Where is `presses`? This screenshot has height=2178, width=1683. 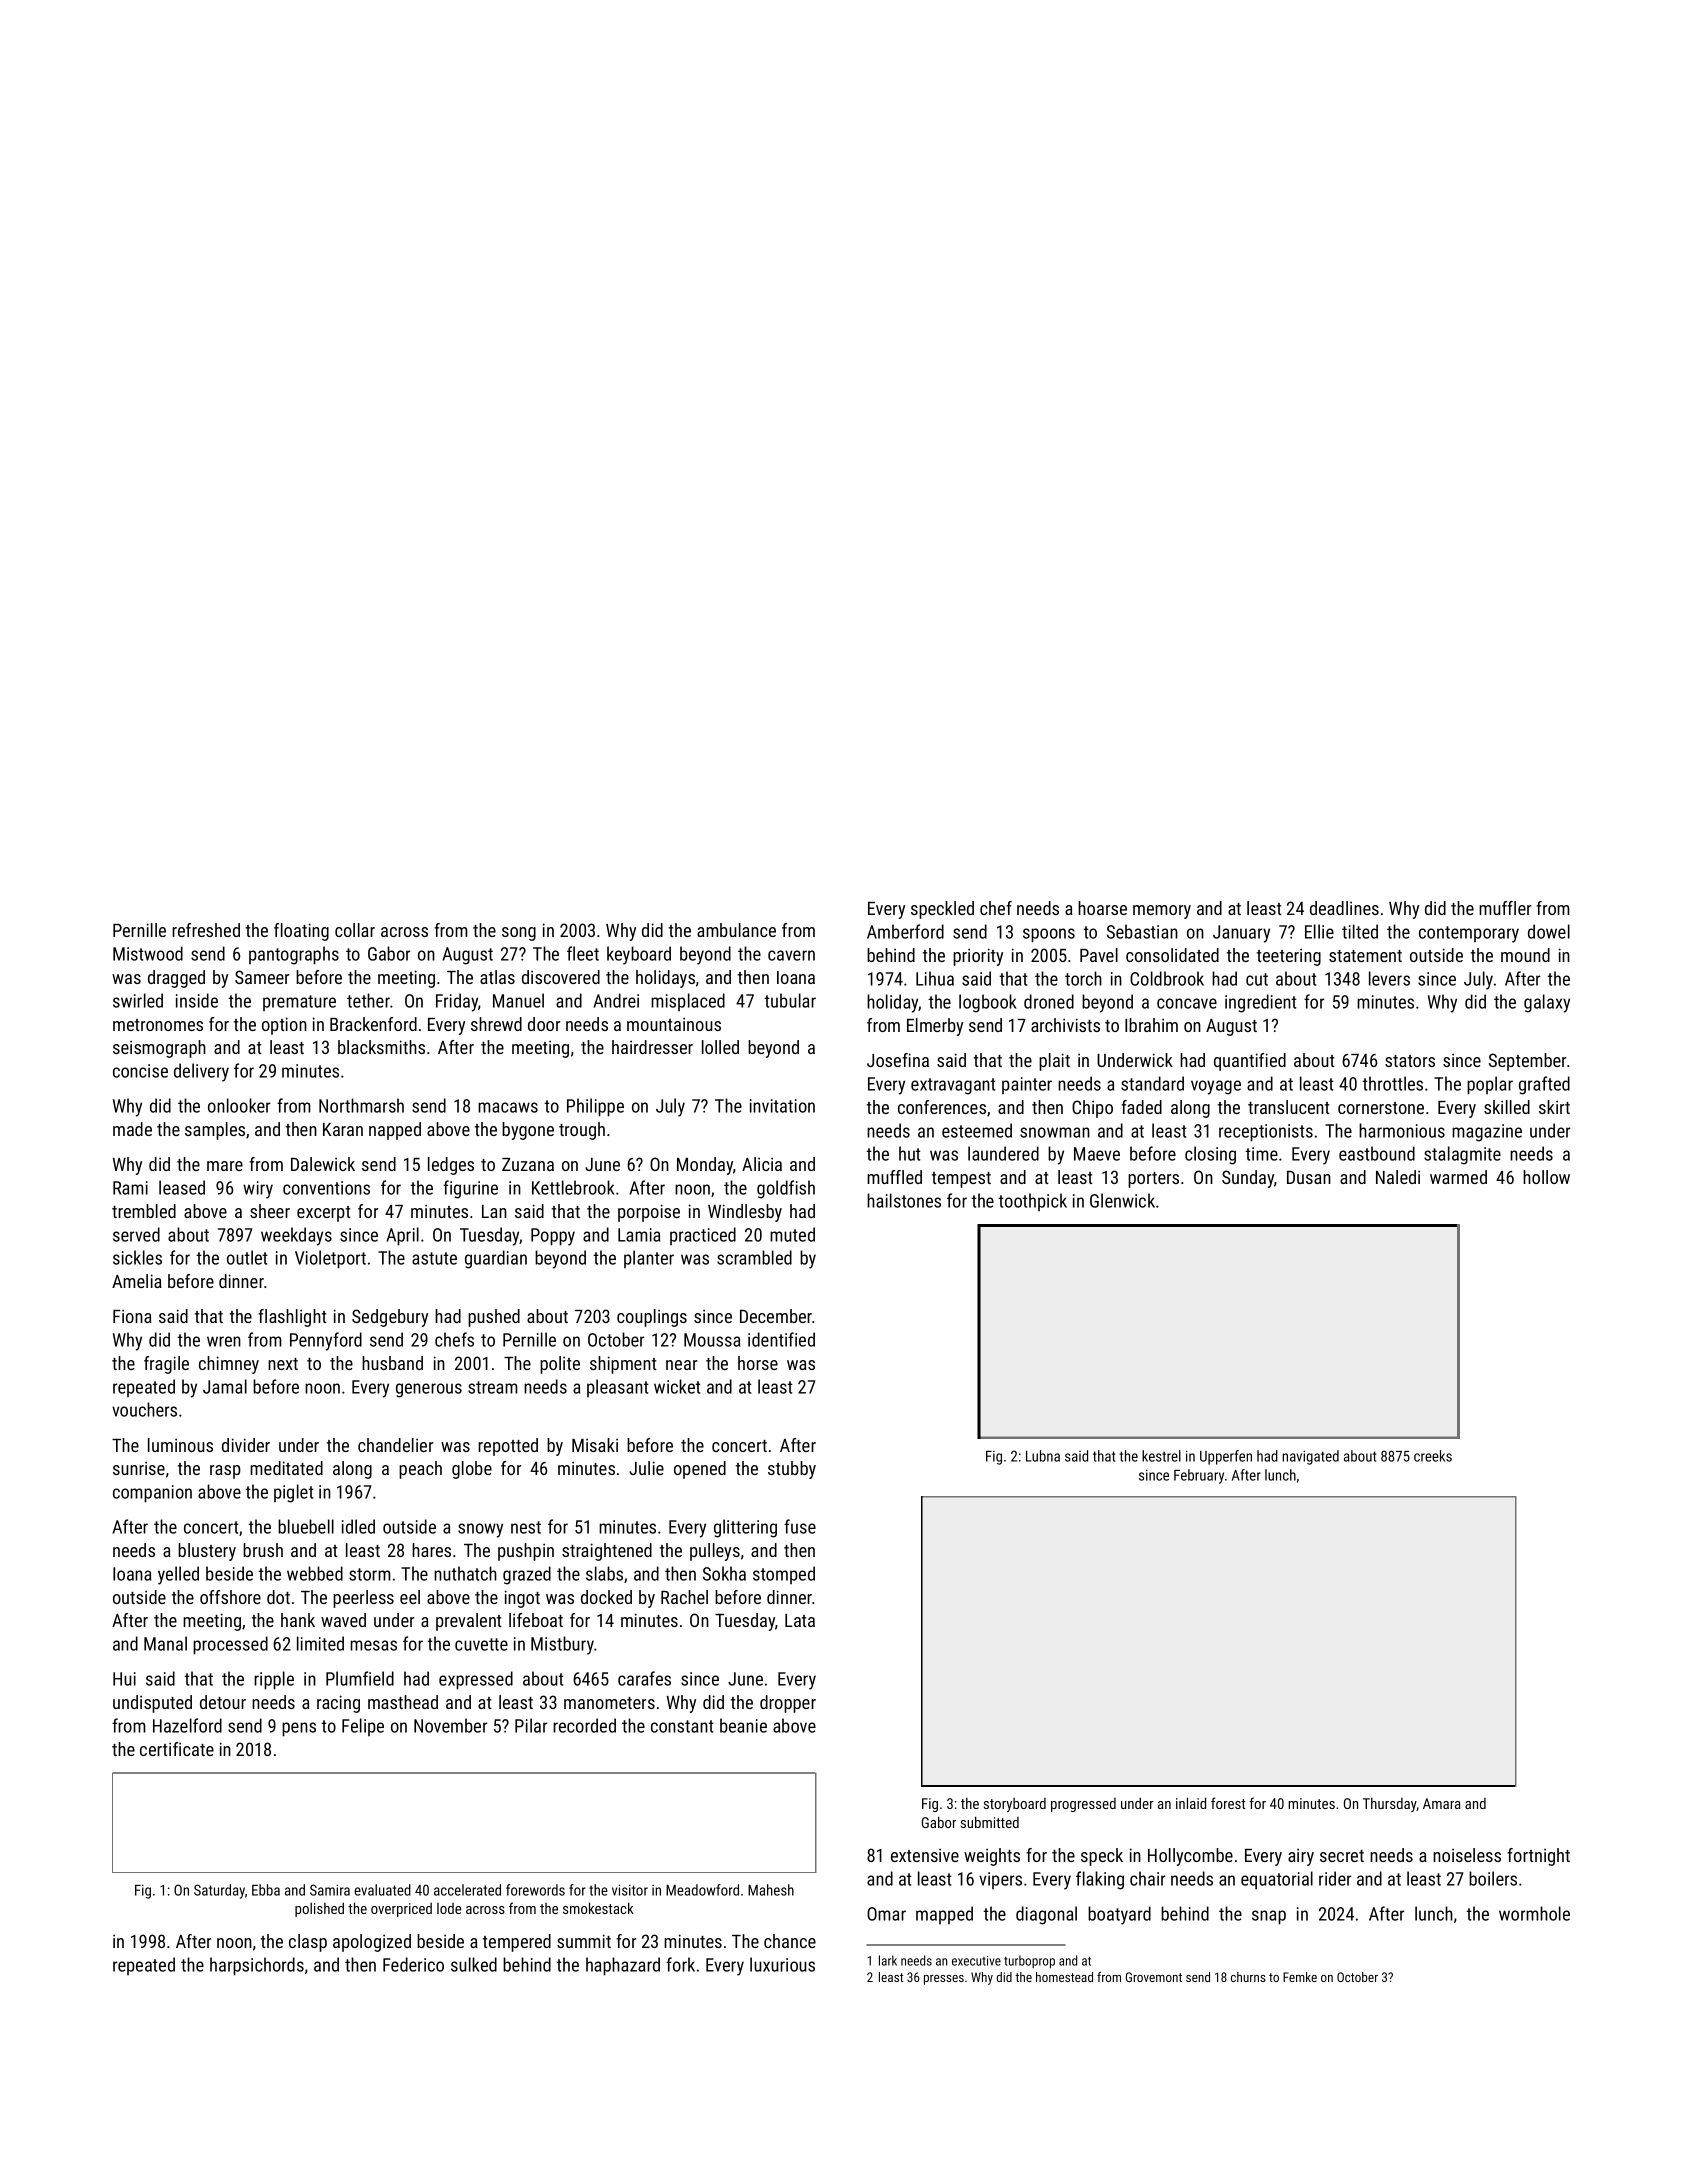
presses is located at coordinates (944, 1980).
